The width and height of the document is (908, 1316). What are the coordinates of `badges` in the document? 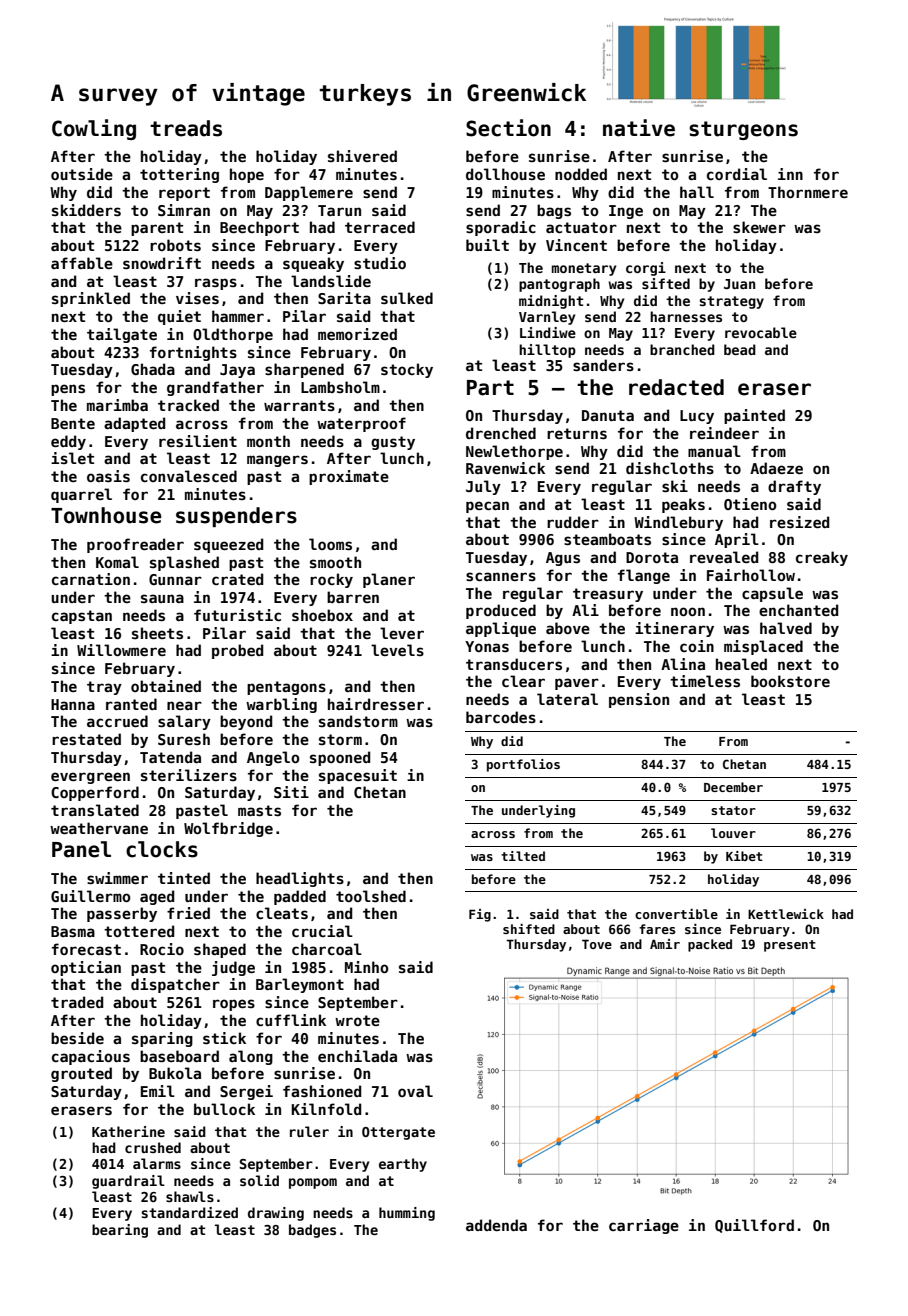 It's located at (312, 1231).
